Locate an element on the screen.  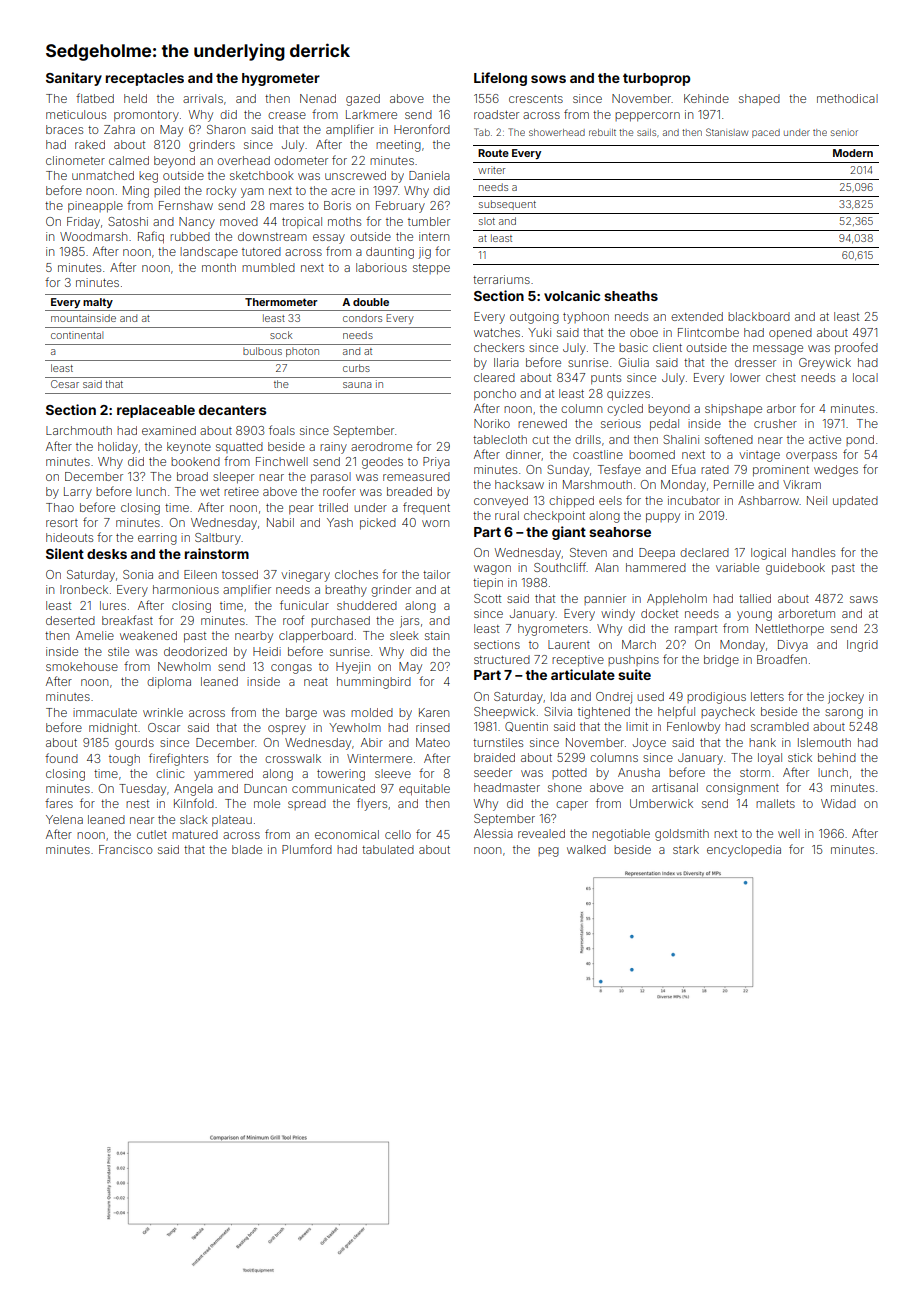
Francisco is located at coordinates (126, 849).
